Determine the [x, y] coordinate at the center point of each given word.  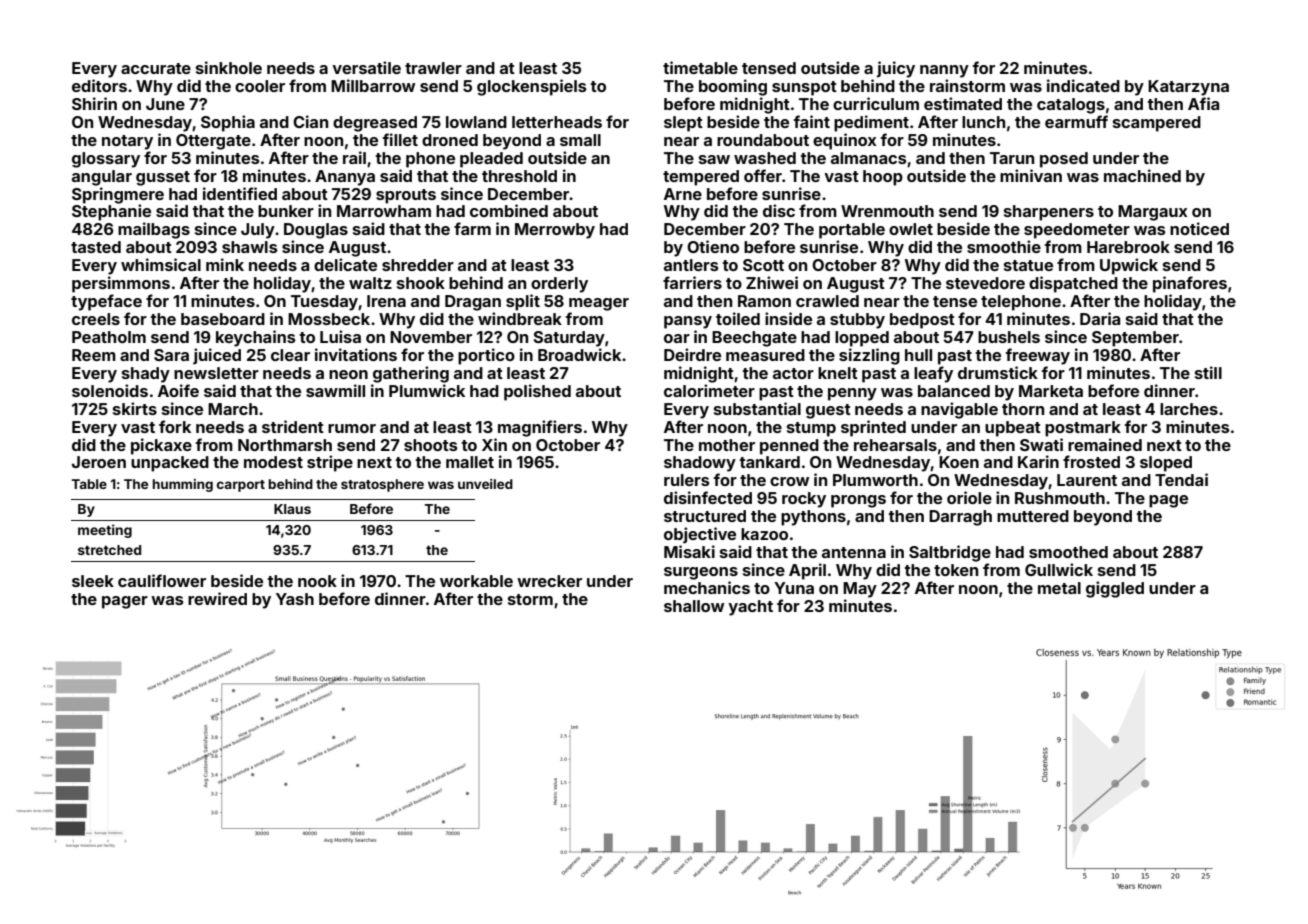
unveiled [485, 484]
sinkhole [229, 67]
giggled [1115, 589]
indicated [1083, 85]
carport [241, 486]
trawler [433, 68]
